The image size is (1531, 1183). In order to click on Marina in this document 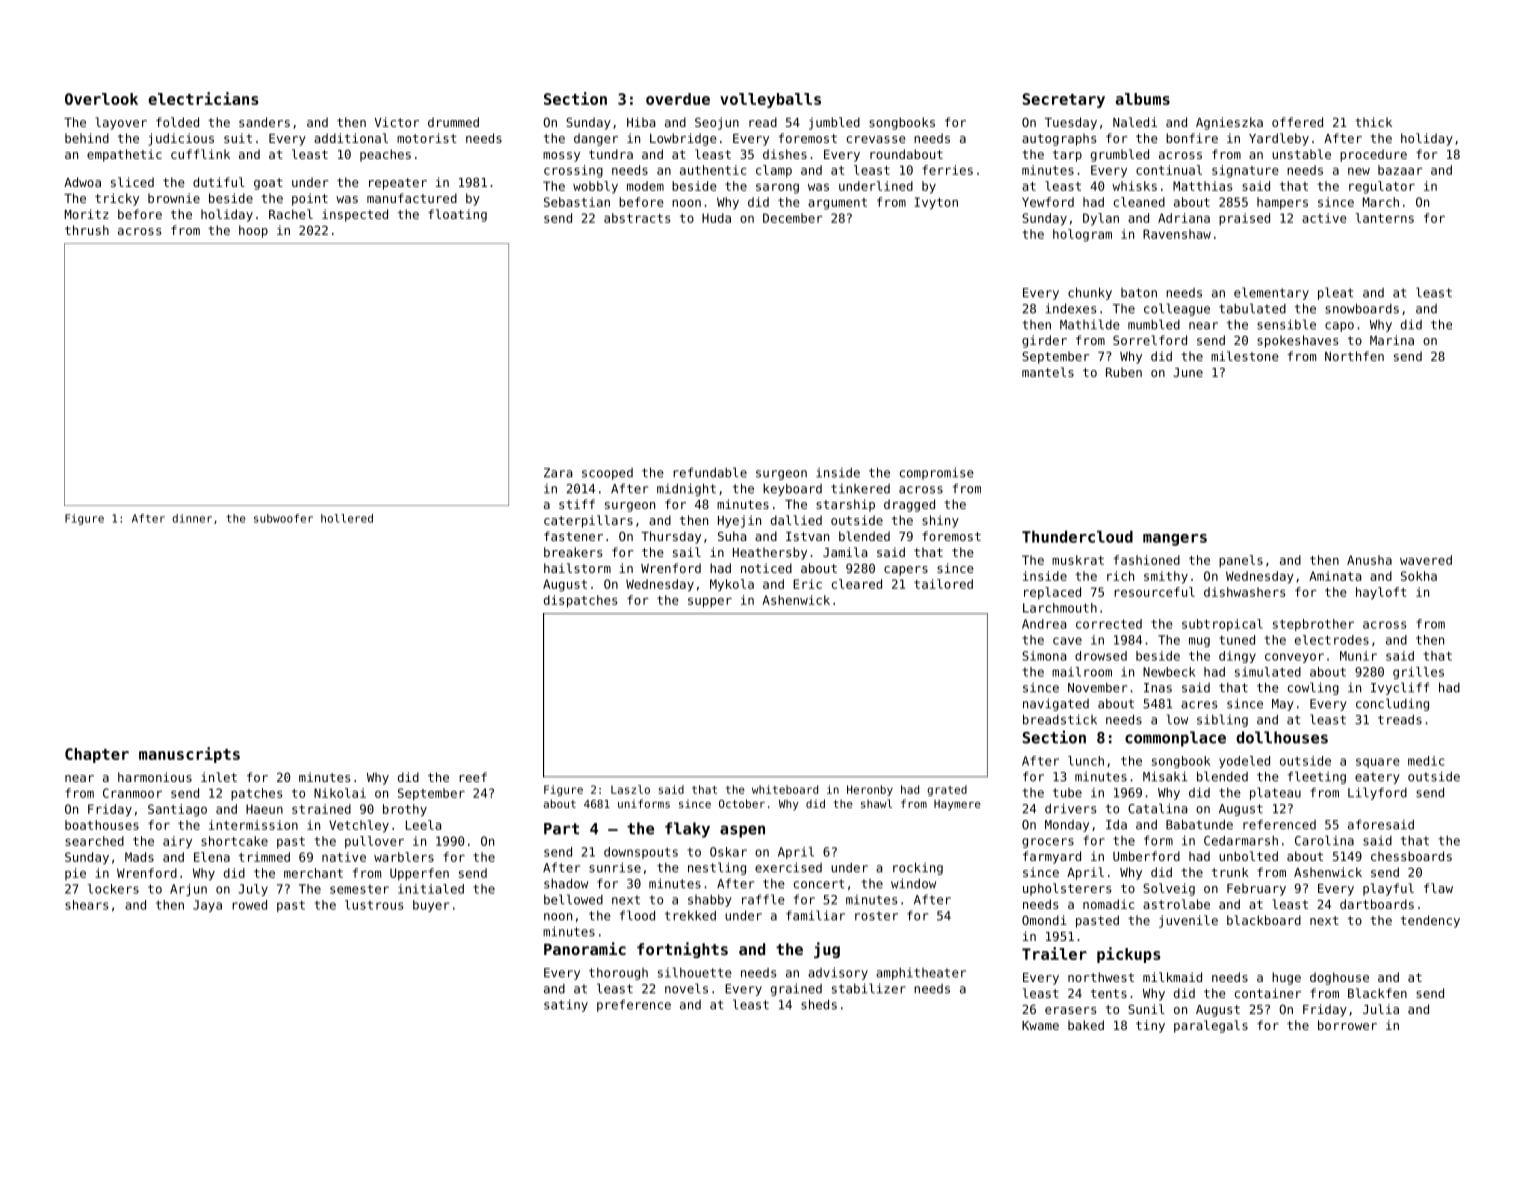, I will do `click(1392, 340)`.
